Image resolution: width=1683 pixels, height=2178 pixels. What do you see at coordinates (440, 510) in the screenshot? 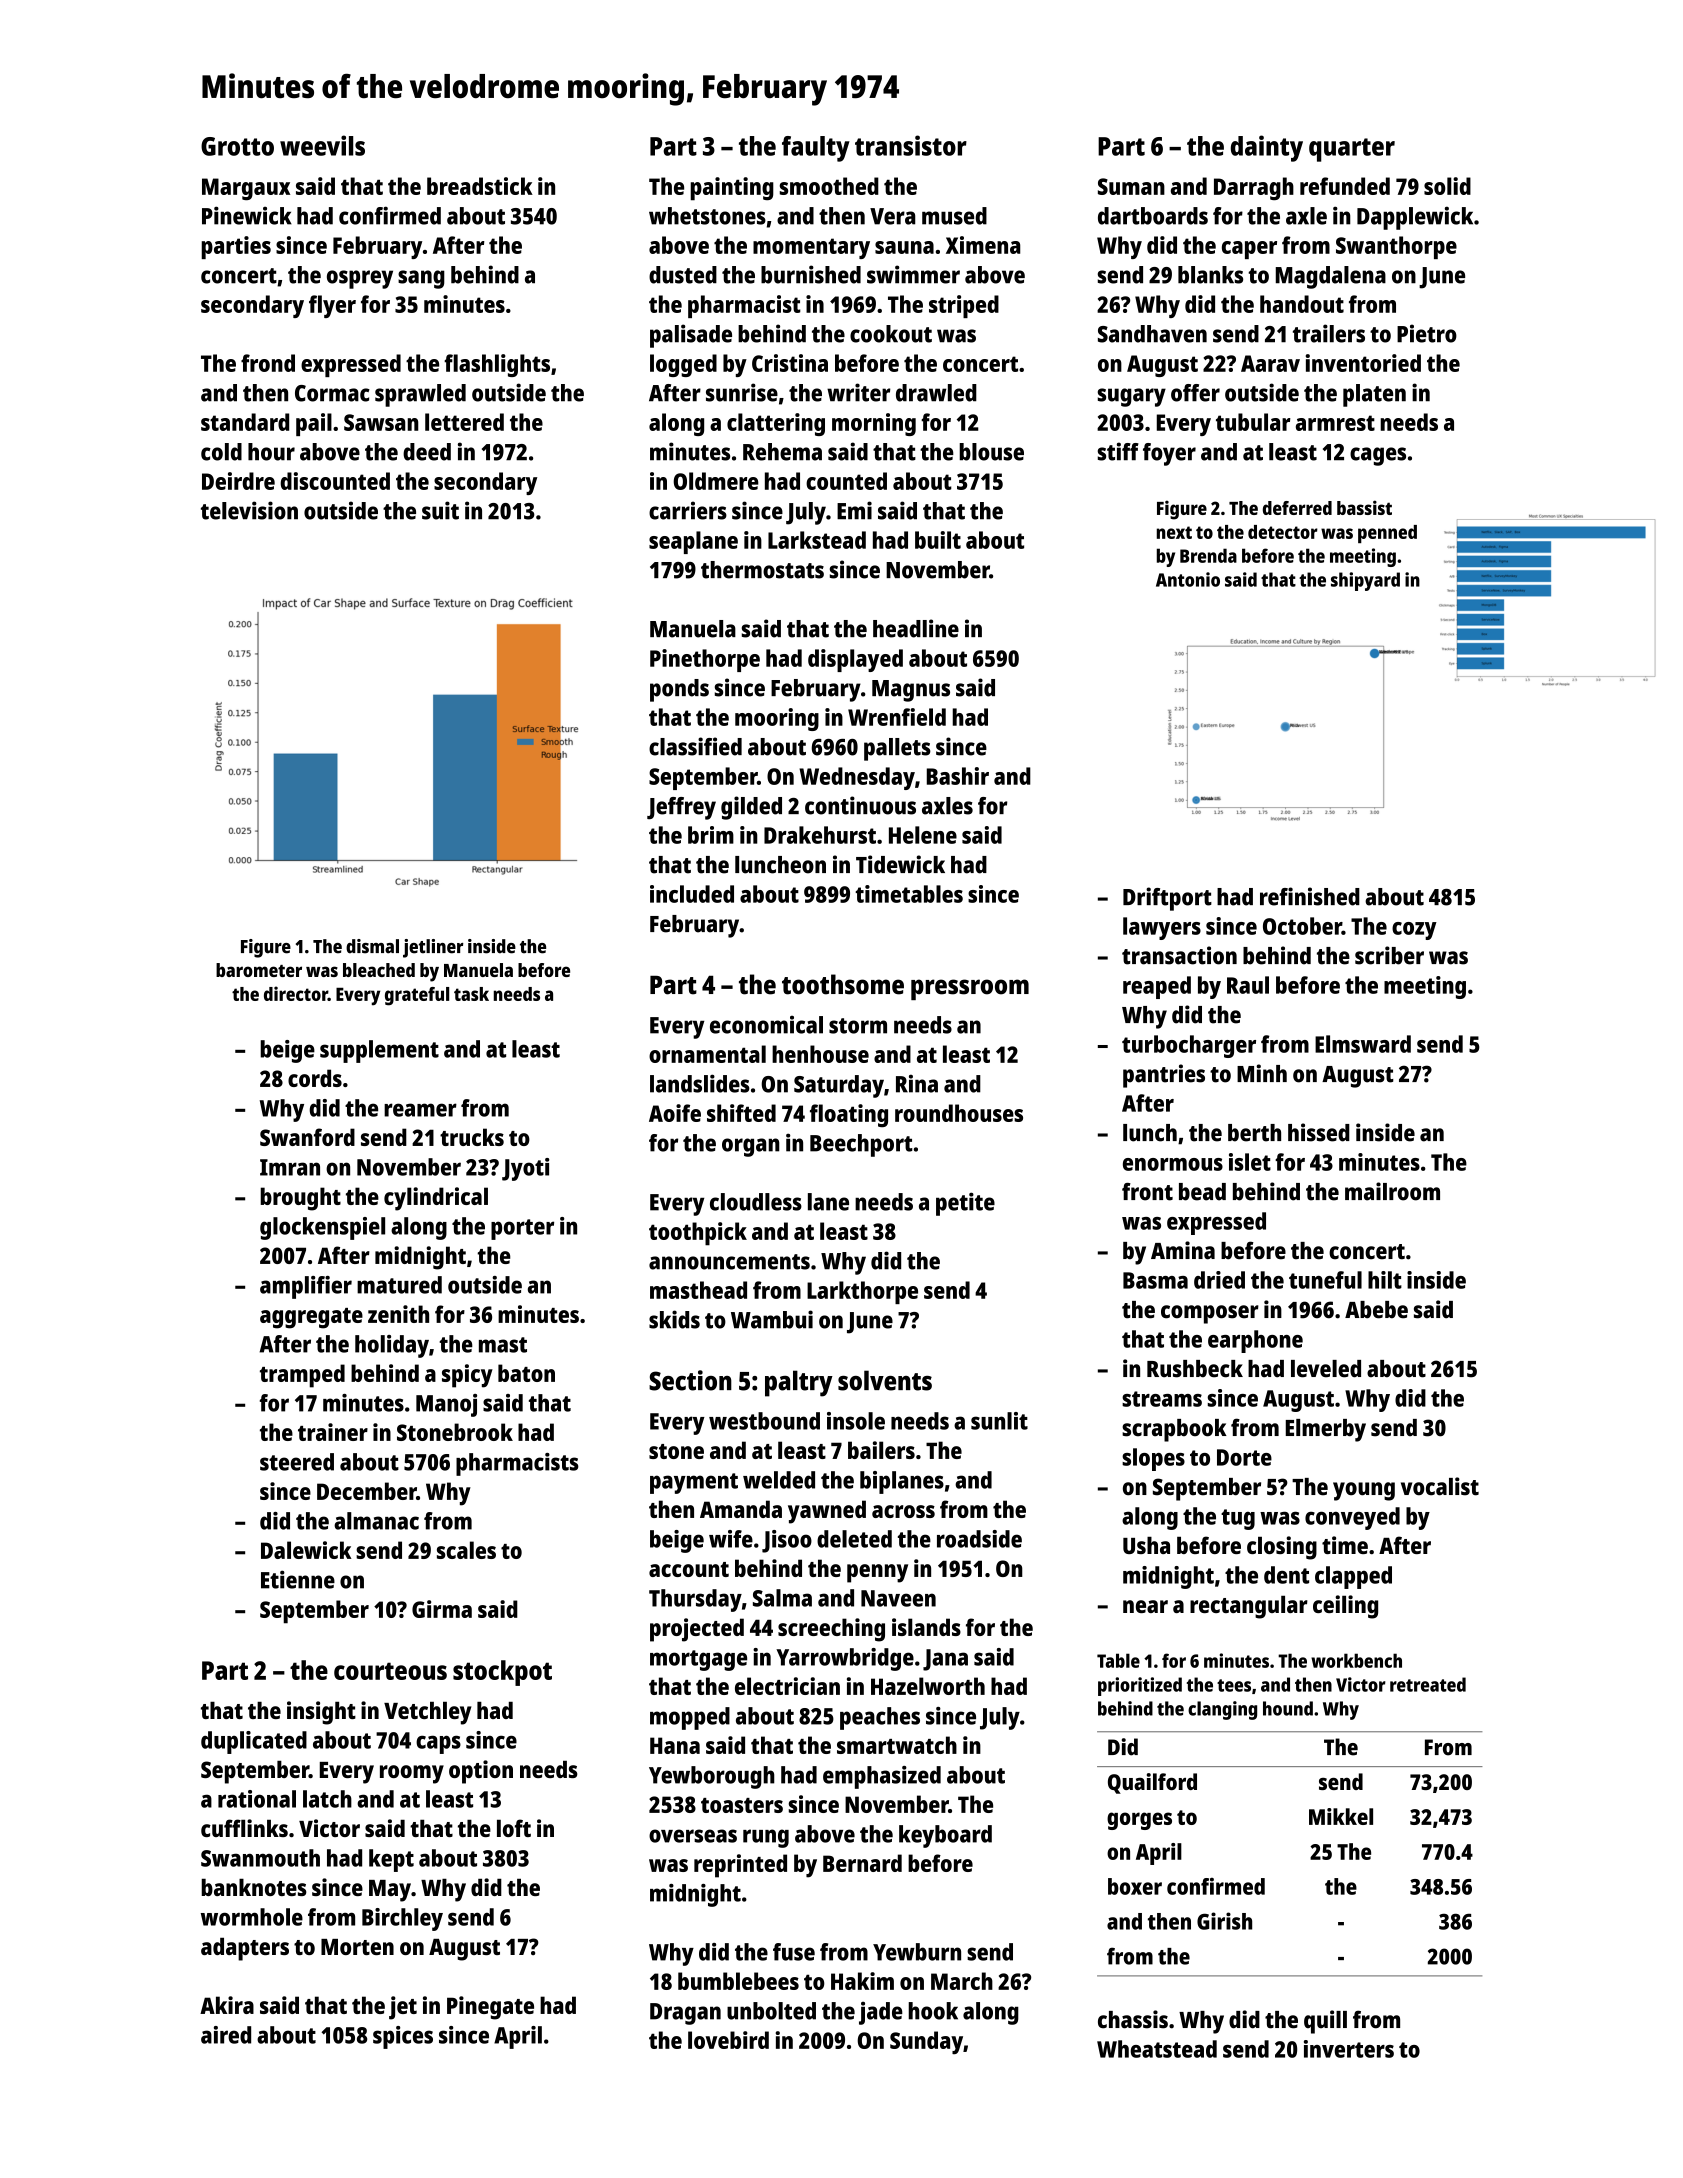
I see `suit` at bounding box center [440, 510].
